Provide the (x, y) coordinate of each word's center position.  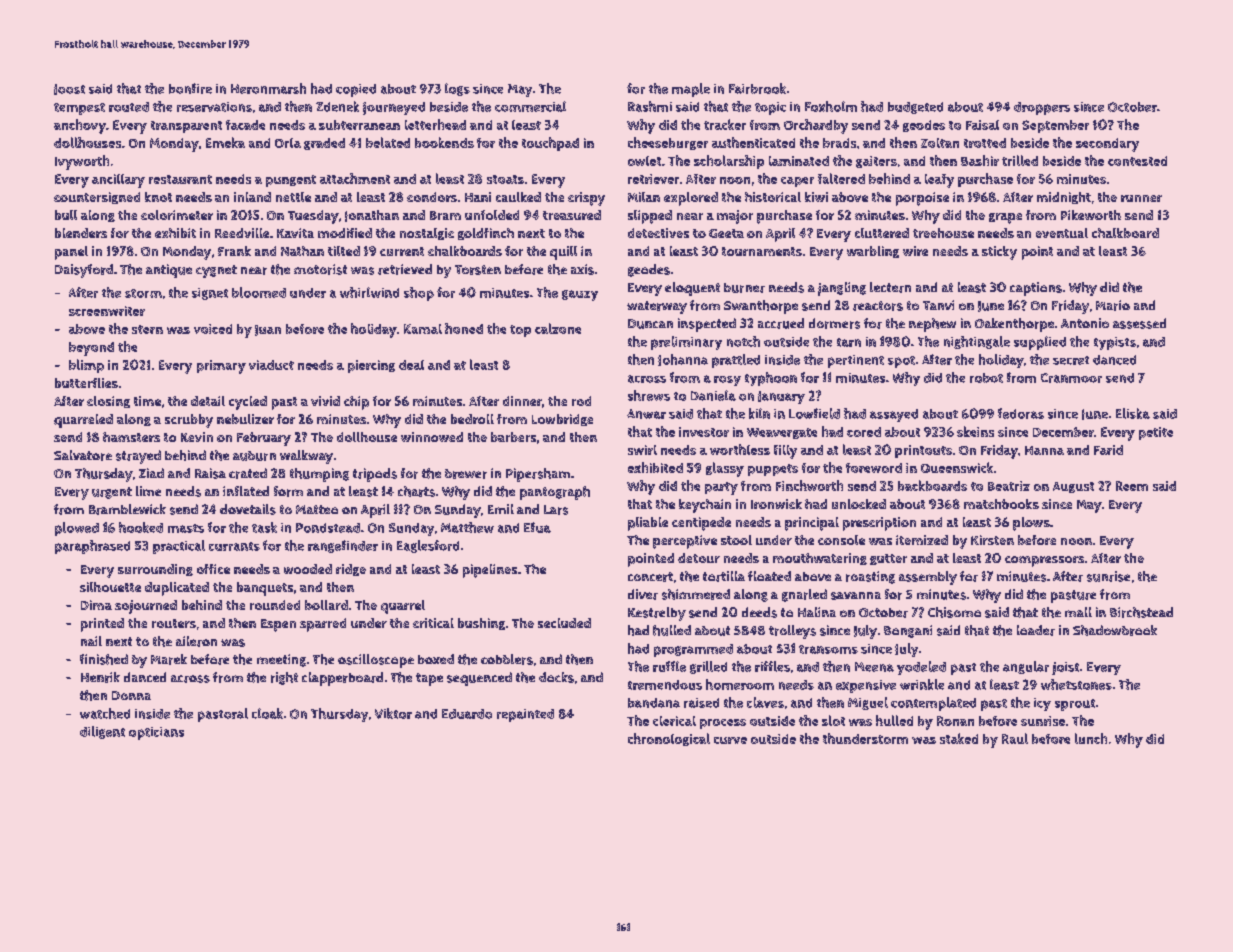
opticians (156, 733)
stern (147, 329)
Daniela (713, 395)
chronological (669, 739)
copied (356, 90)
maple (691, 90)
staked (959, 738)
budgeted (915, 108)
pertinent (856, 361)
